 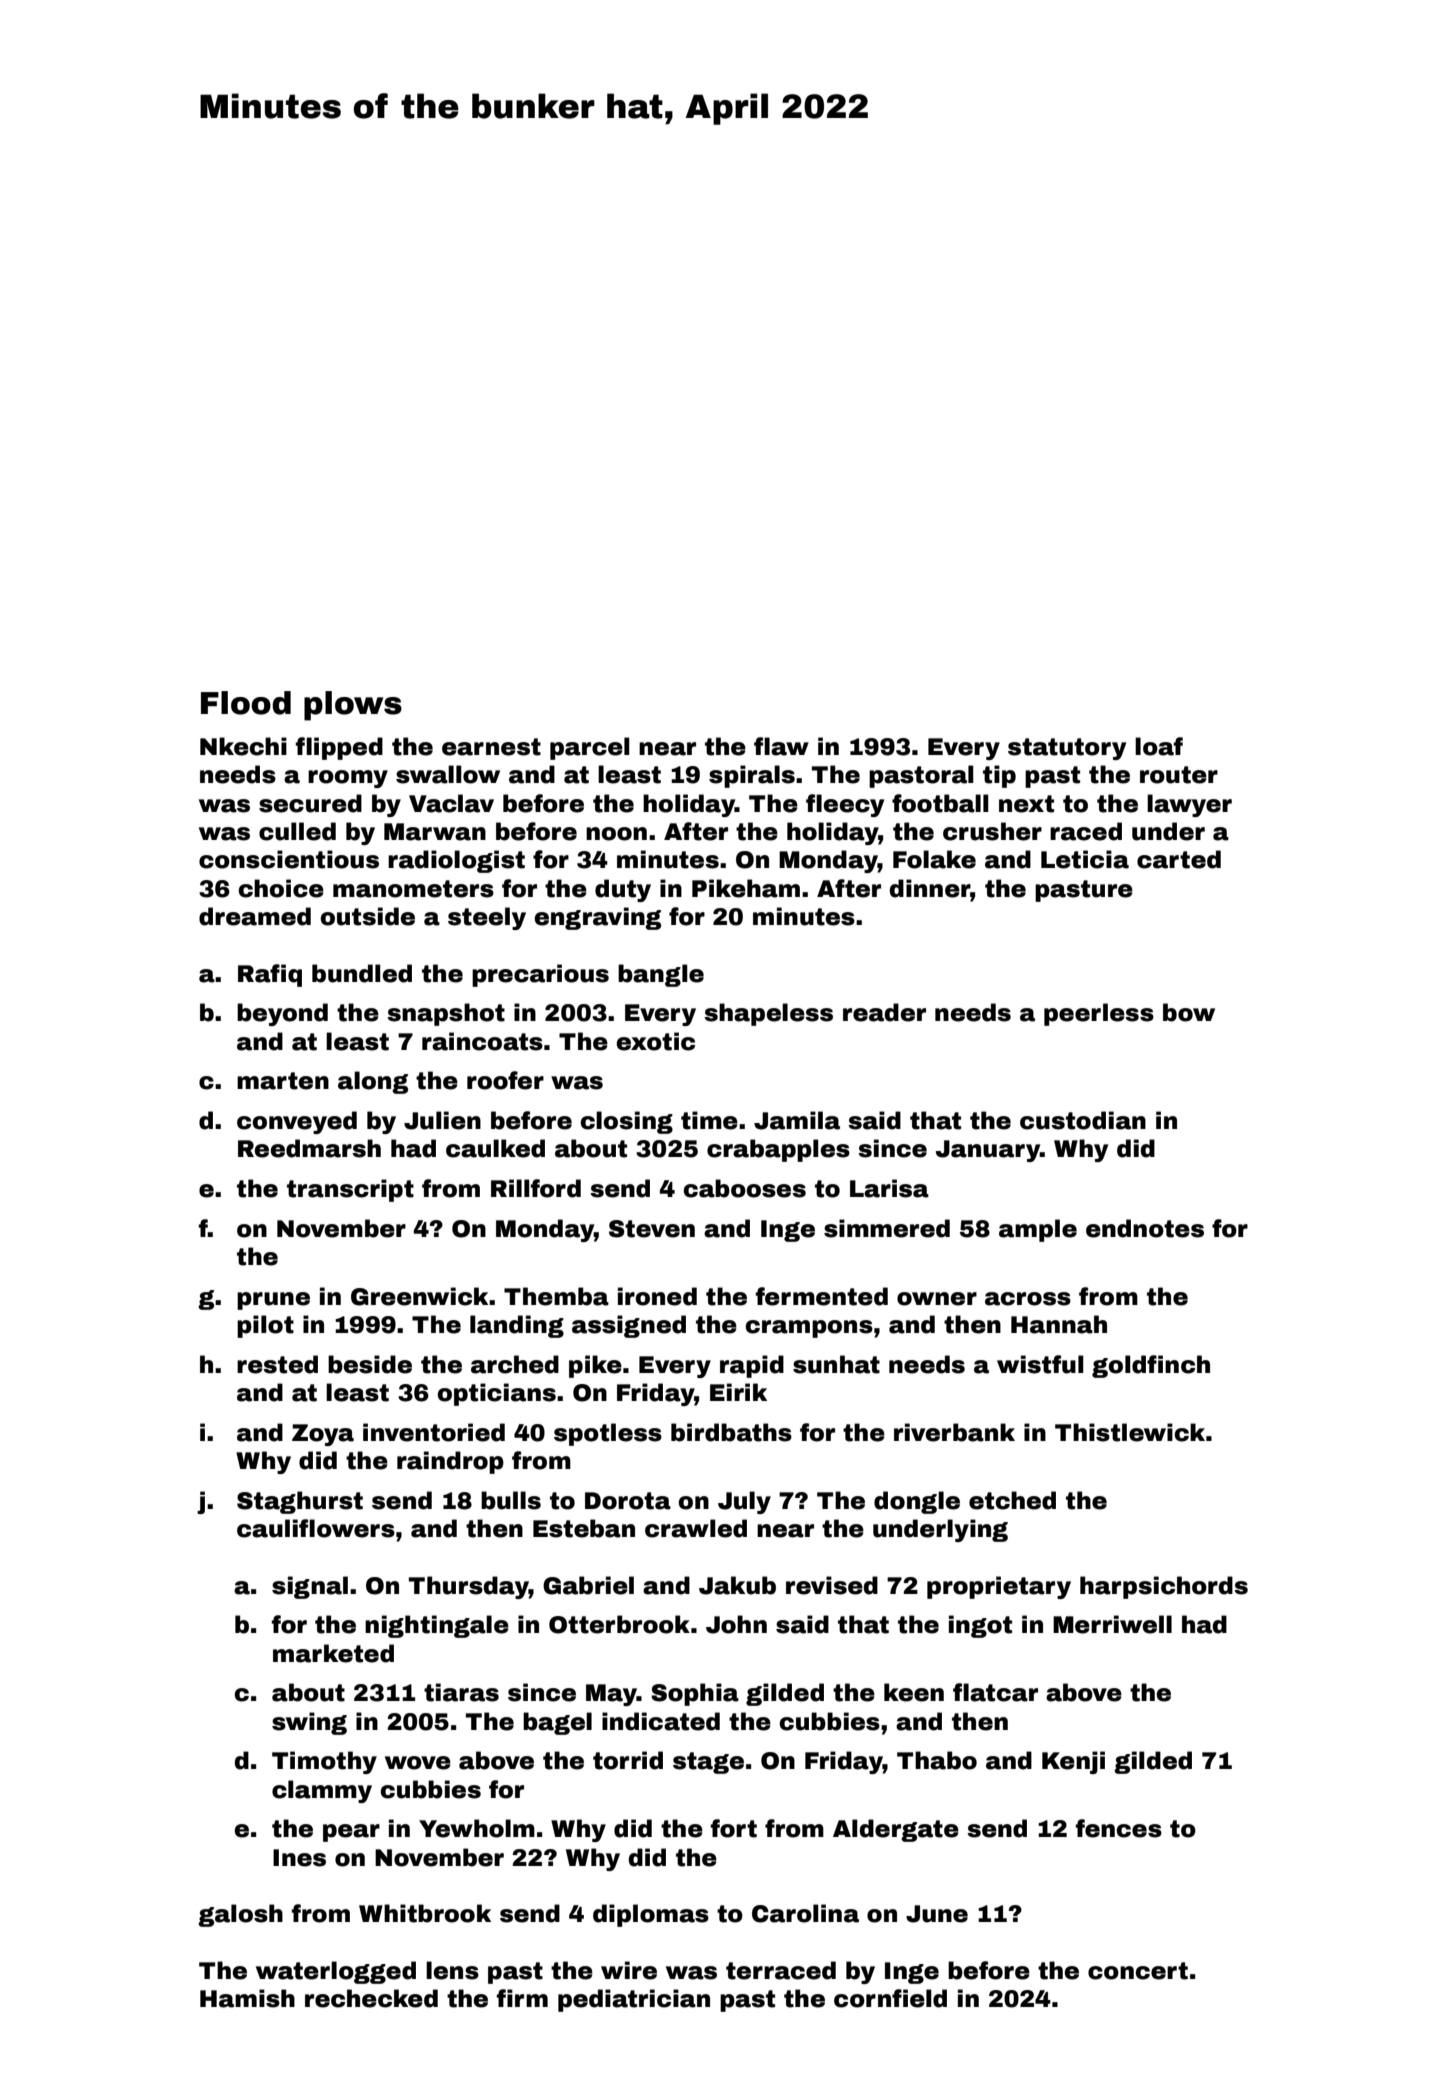 I want to click on reader, so click(x=884, y=1012).
